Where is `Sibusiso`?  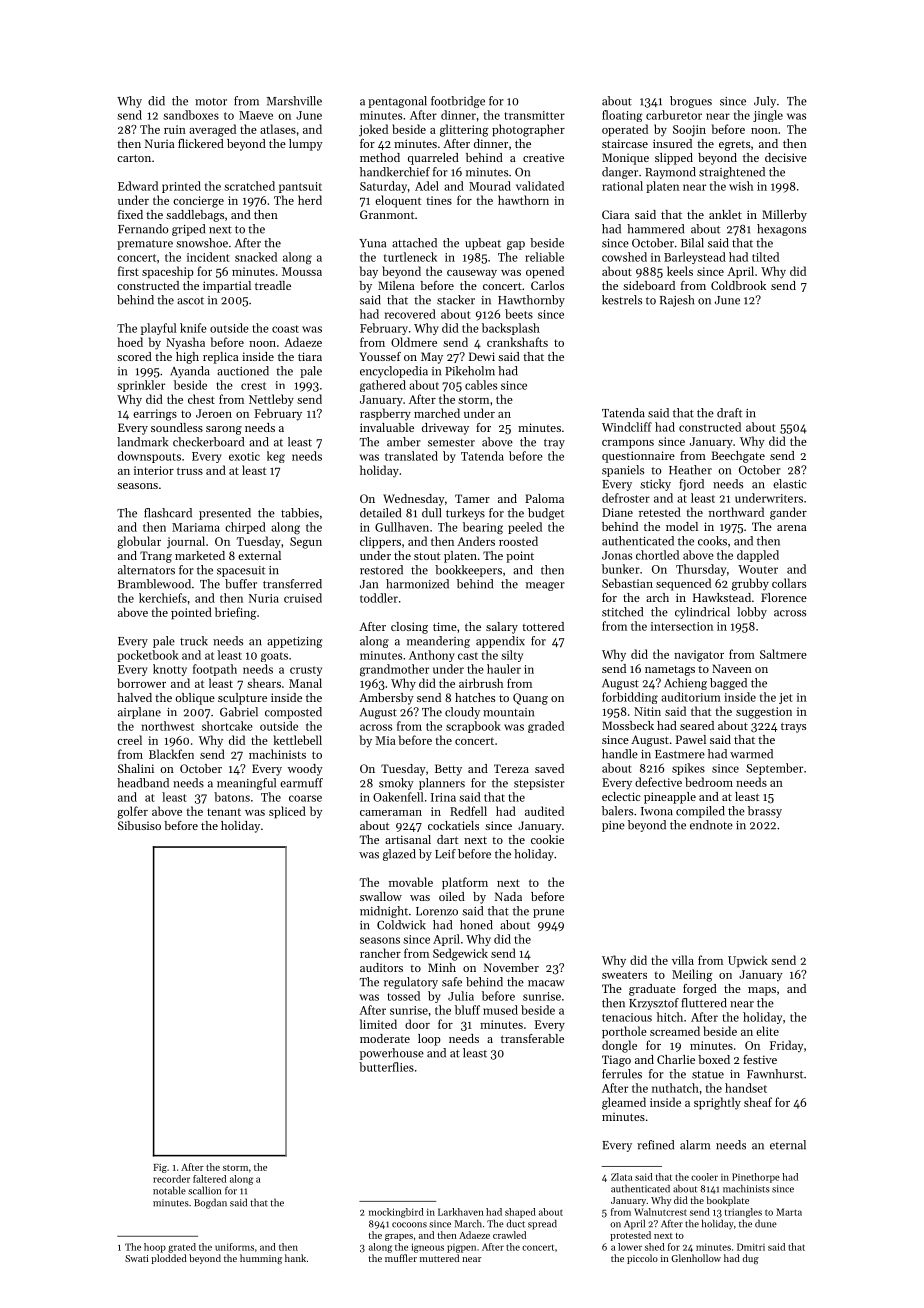 Sibusiso is located at coordinates (139, 825).
